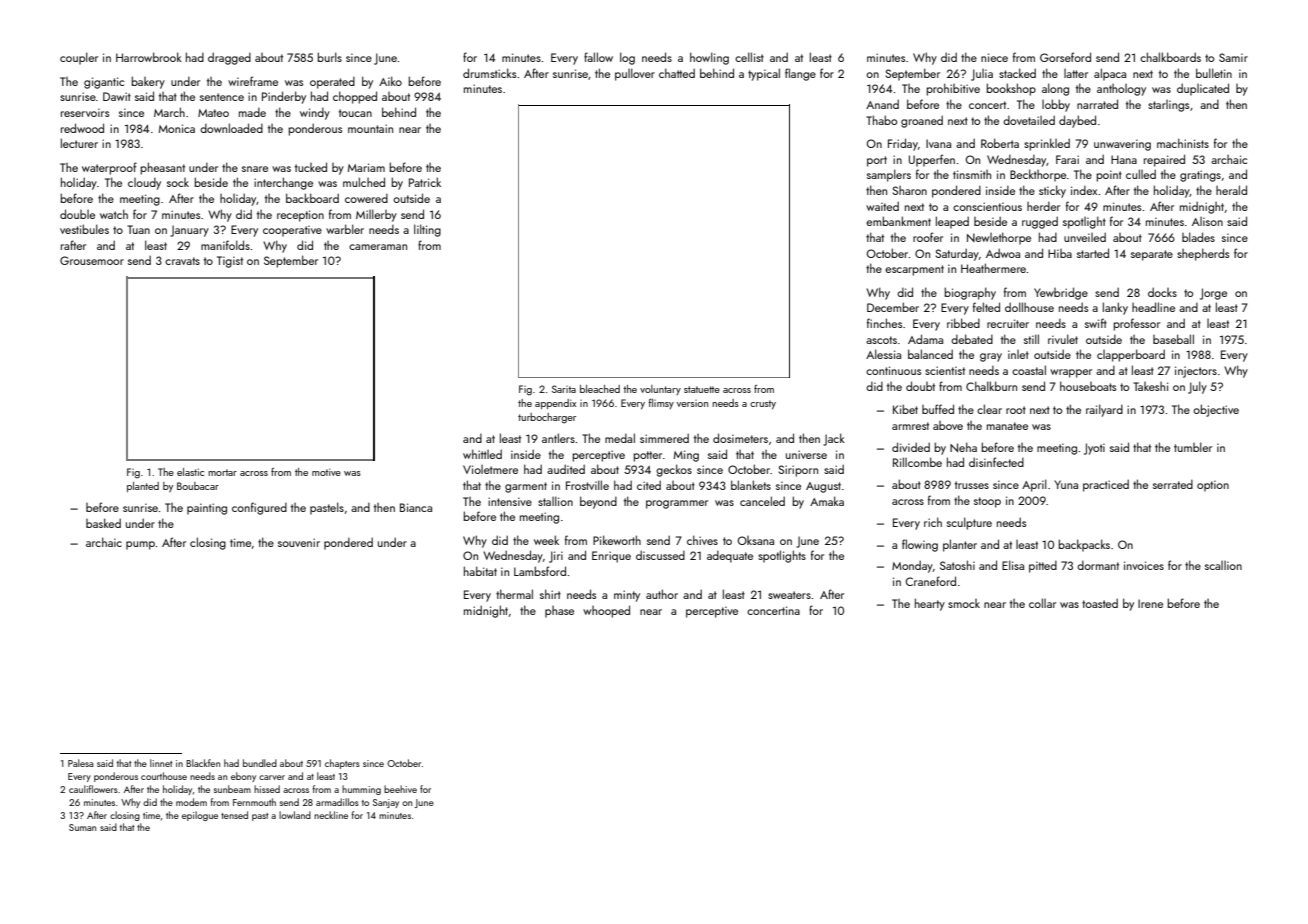 This screenshot has width=1308, height=924. What do you see at coordinates (564, 389) in the screenshot?
I see `Sarita` at bounding box center [564, 389].
